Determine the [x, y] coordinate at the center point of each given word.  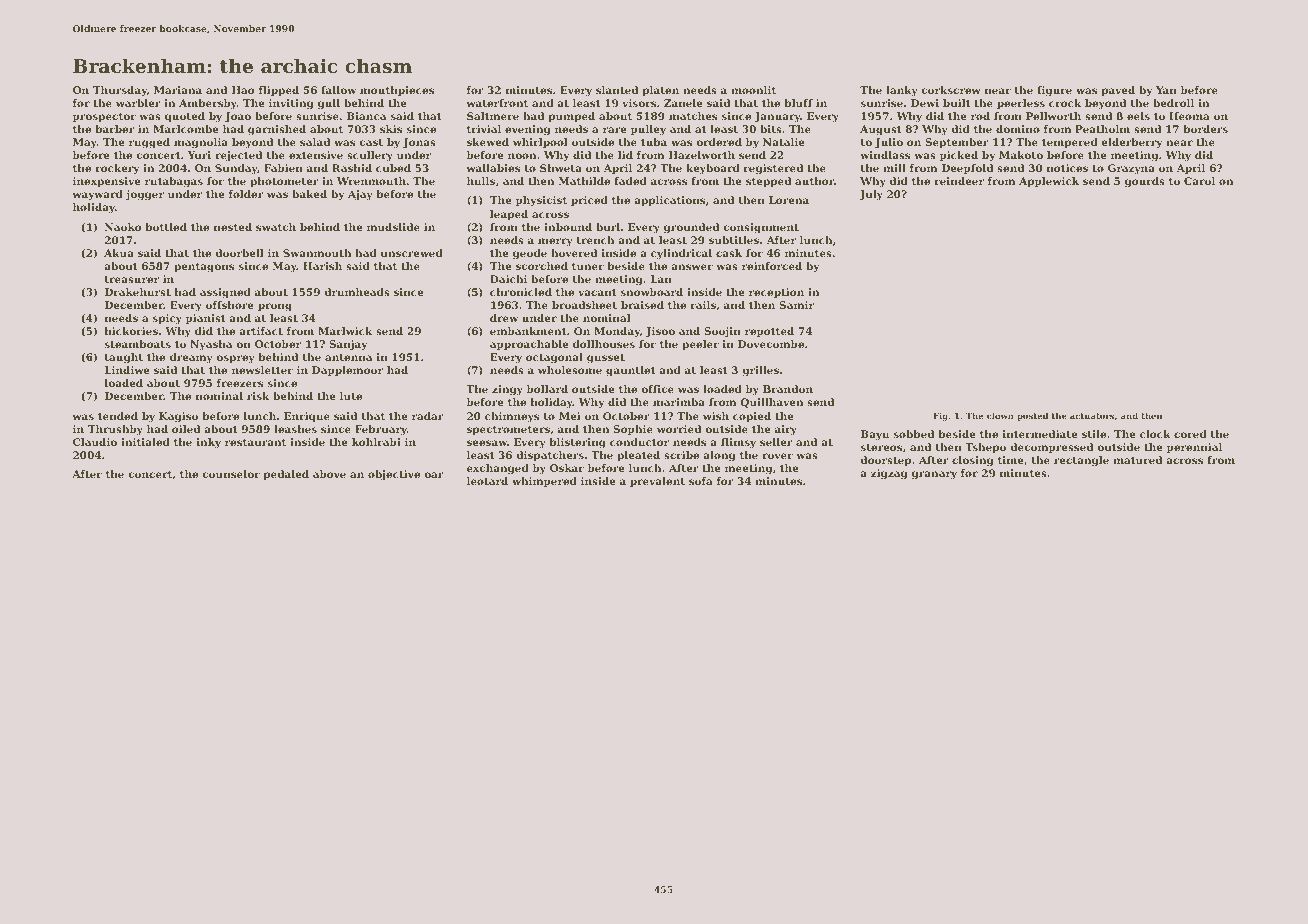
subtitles [734, 240]
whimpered [544, 482]
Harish [322, 266]
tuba [654, 142]
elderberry [1131, 143]
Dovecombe [771, 344]
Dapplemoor [347, 371]
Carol [1199, 181]
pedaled [286, 475]
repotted [769, 332]
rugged [149, 143]
